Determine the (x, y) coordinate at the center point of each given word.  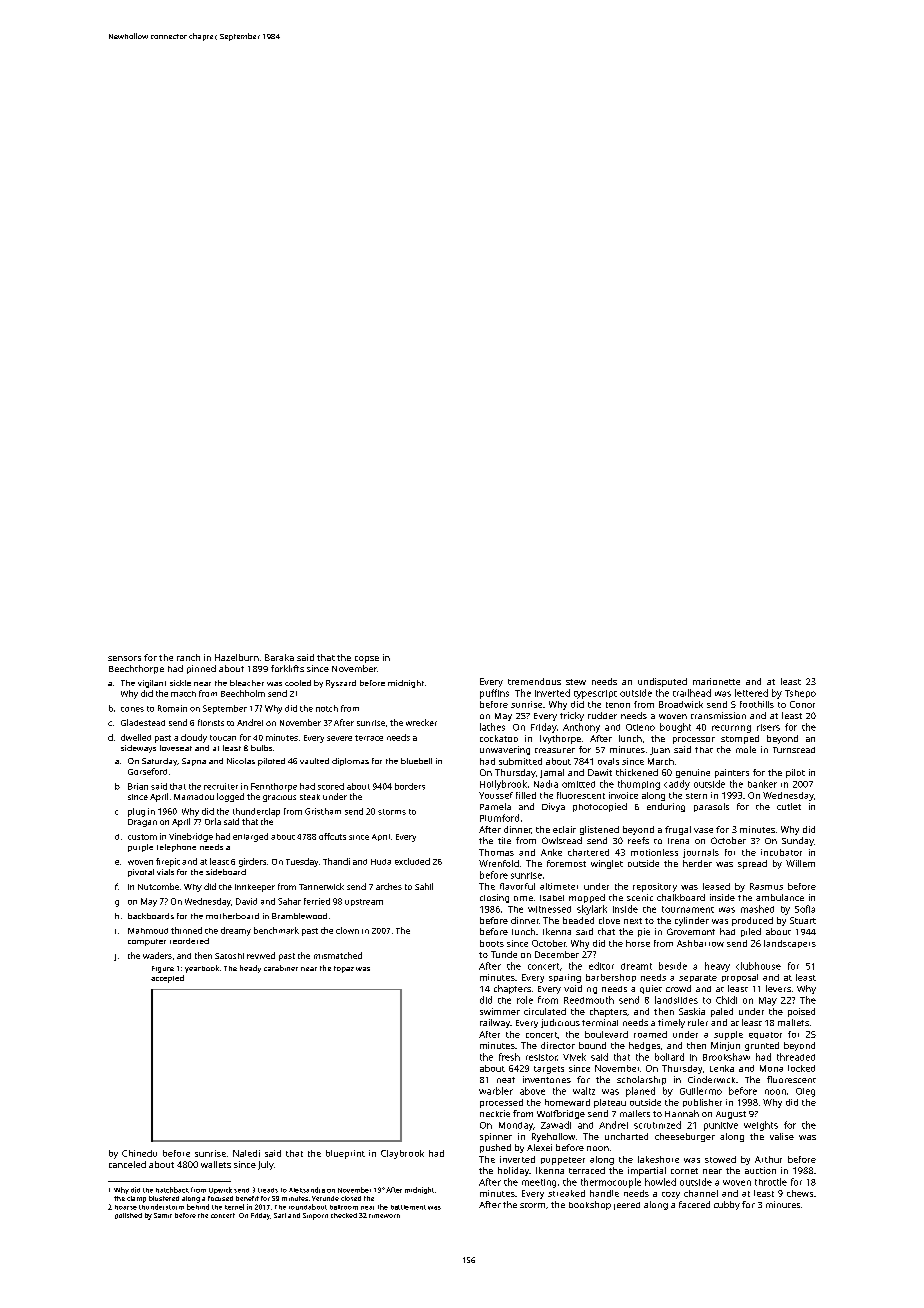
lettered (751, 693)
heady (250, 969)
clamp (136, 1199)
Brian (138, 786)
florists (211, 722)
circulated (545, 1011)
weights (761, 1126)
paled (722, 1012)
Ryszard (341, 684)
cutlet (789, 806)
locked (801, 1068)
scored (331, 786)
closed (351, 1198)
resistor (541, 1057)
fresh (509, 1057)
